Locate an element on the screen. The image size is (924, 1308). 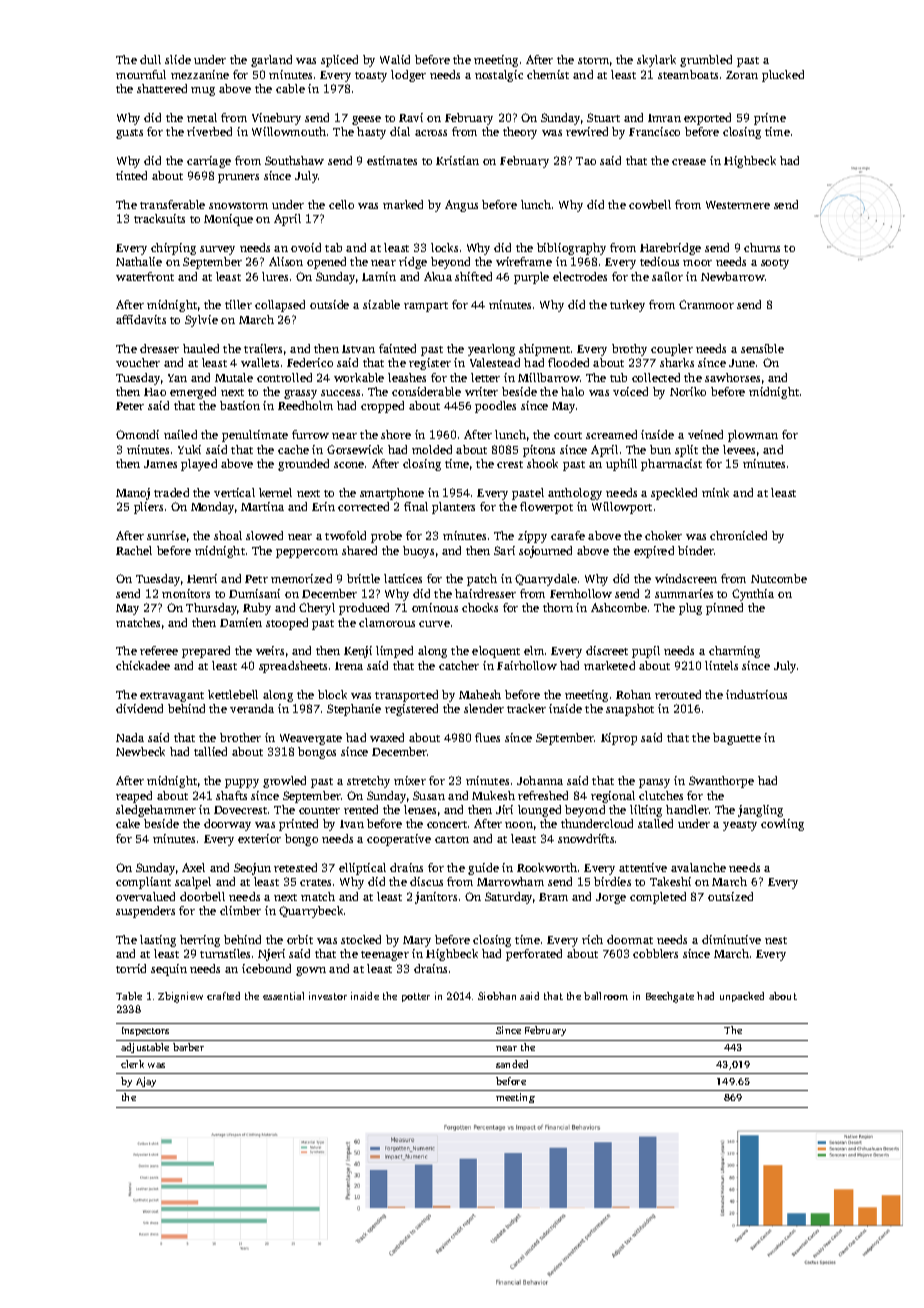
shattered is located at coordinates (162, 88).
